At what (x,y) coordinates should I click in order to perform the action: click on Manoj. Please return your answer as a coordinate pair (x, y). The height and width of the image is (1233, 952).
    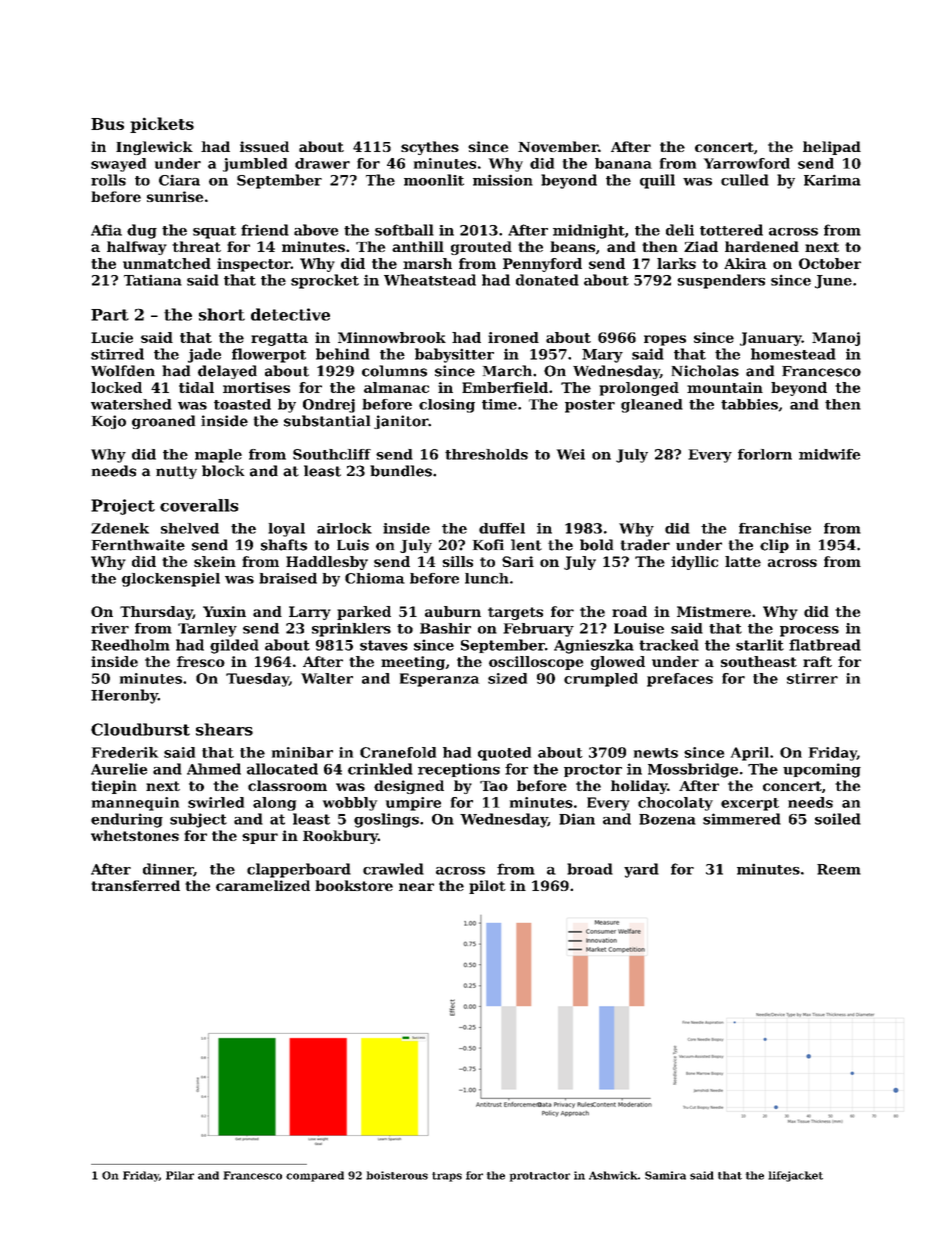
    Looking at the image, I should click on (836, 339).
